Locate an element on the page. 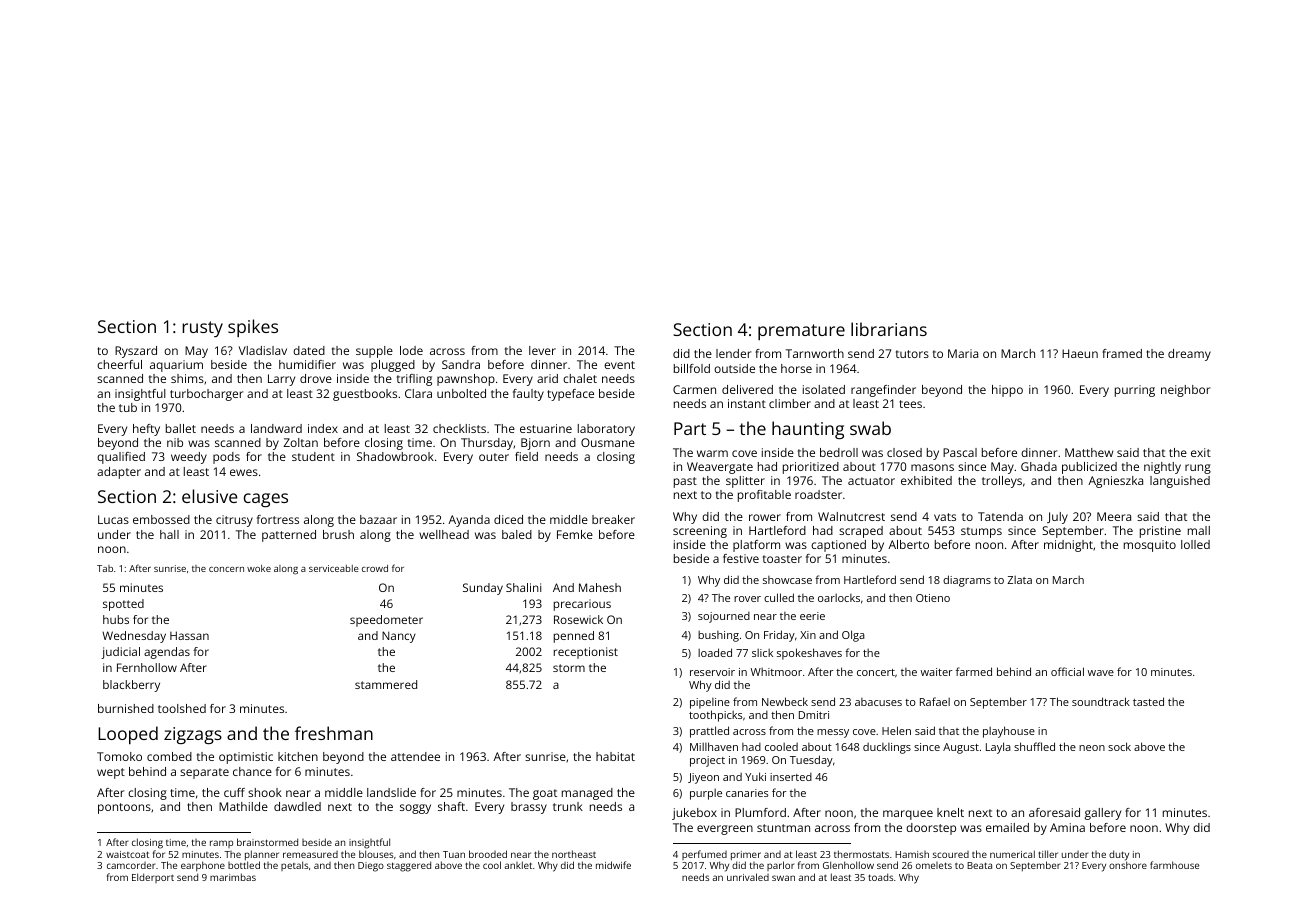  librarians is located at coordinates (889, 329).
